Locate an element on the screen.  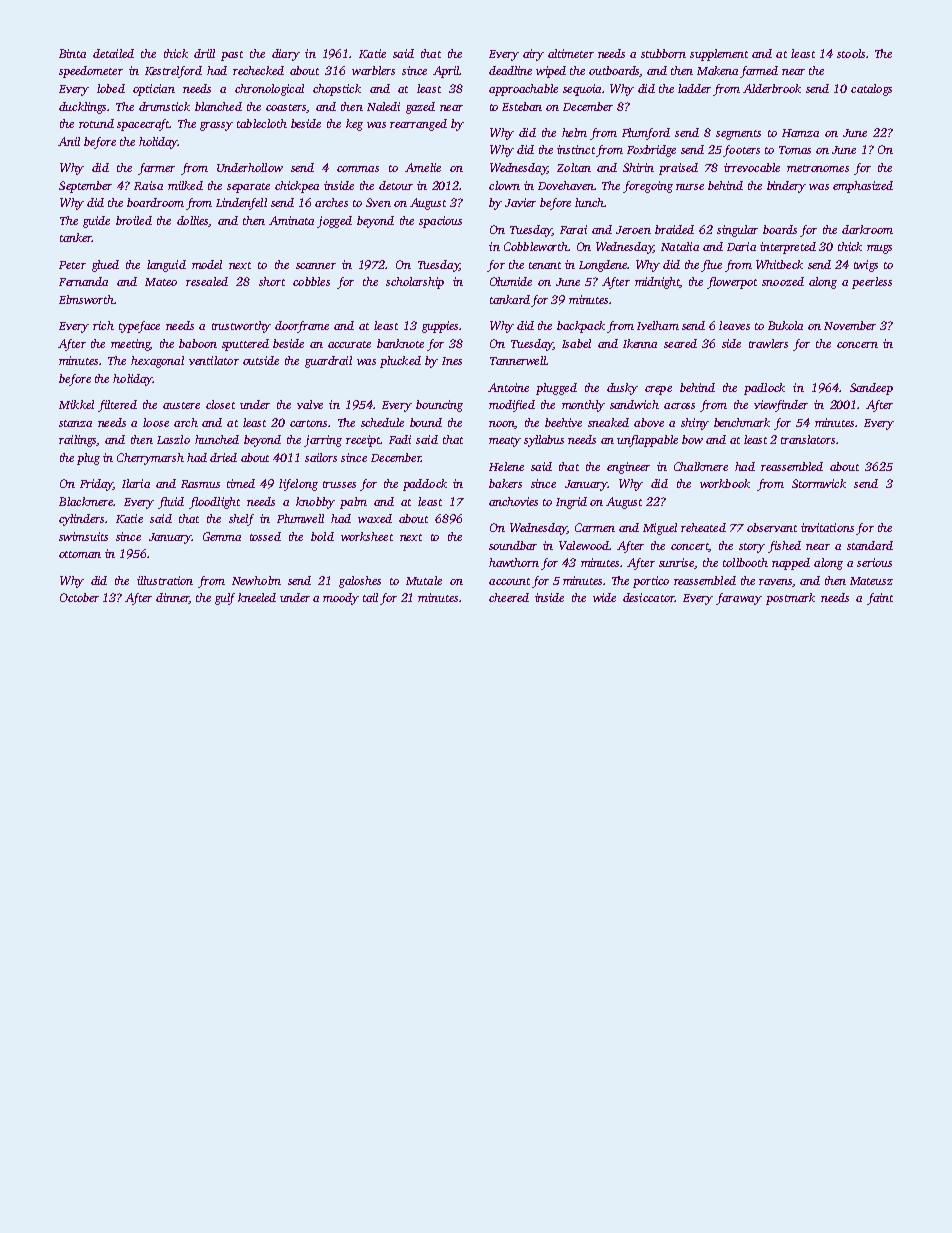
speedometer is located at coordinates (91, 72).
